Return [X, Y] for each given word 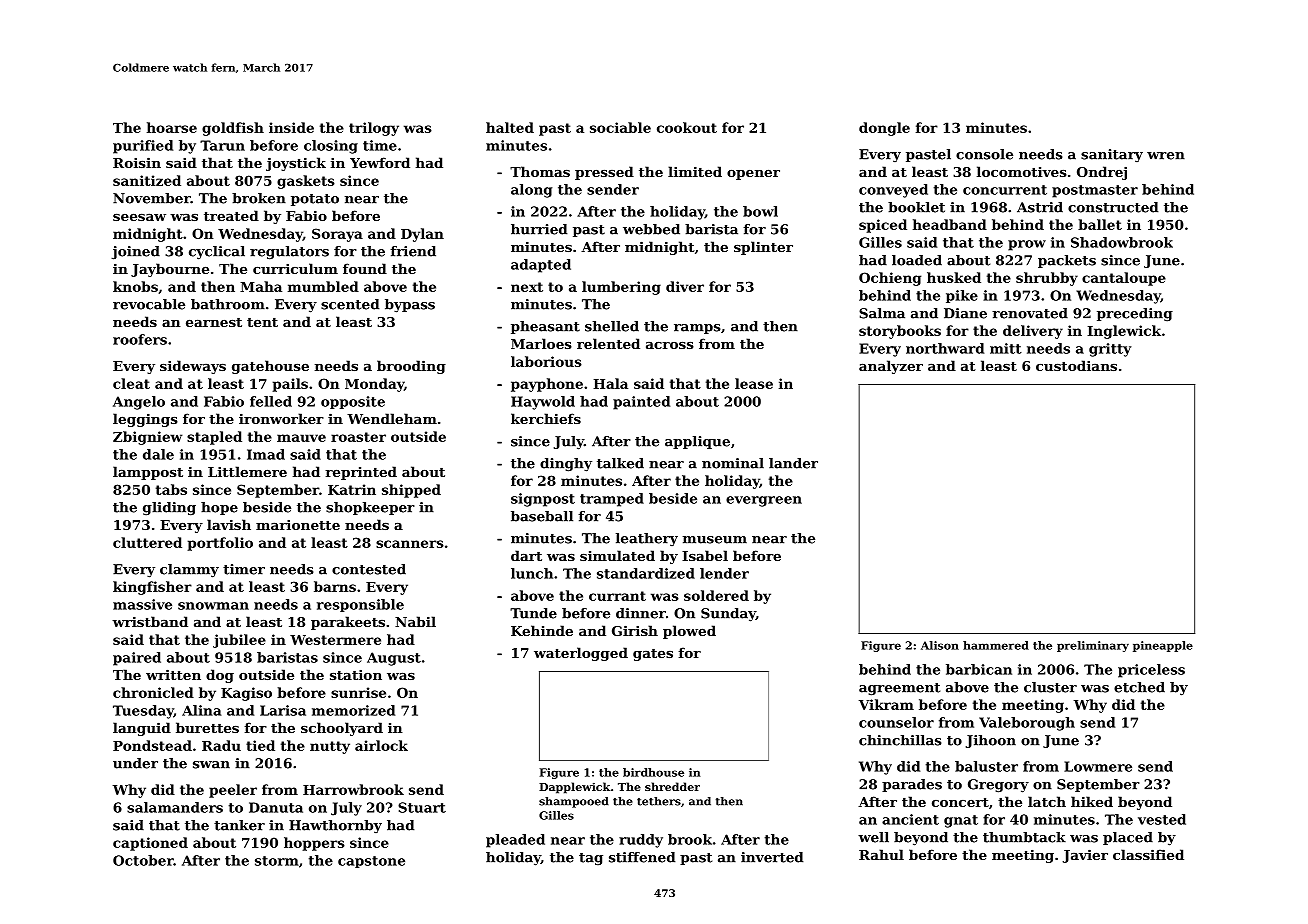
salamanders [175, 807]
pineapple [1163, 646]
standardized [646, 573]
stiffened [642, 857]
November [152, 198]
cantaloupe [1124, 279]
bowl [760, 211]
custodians [1076, 365]
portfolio [220, 544]
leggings [145, 420]
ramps [697, 329]
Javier [1085, 856]
